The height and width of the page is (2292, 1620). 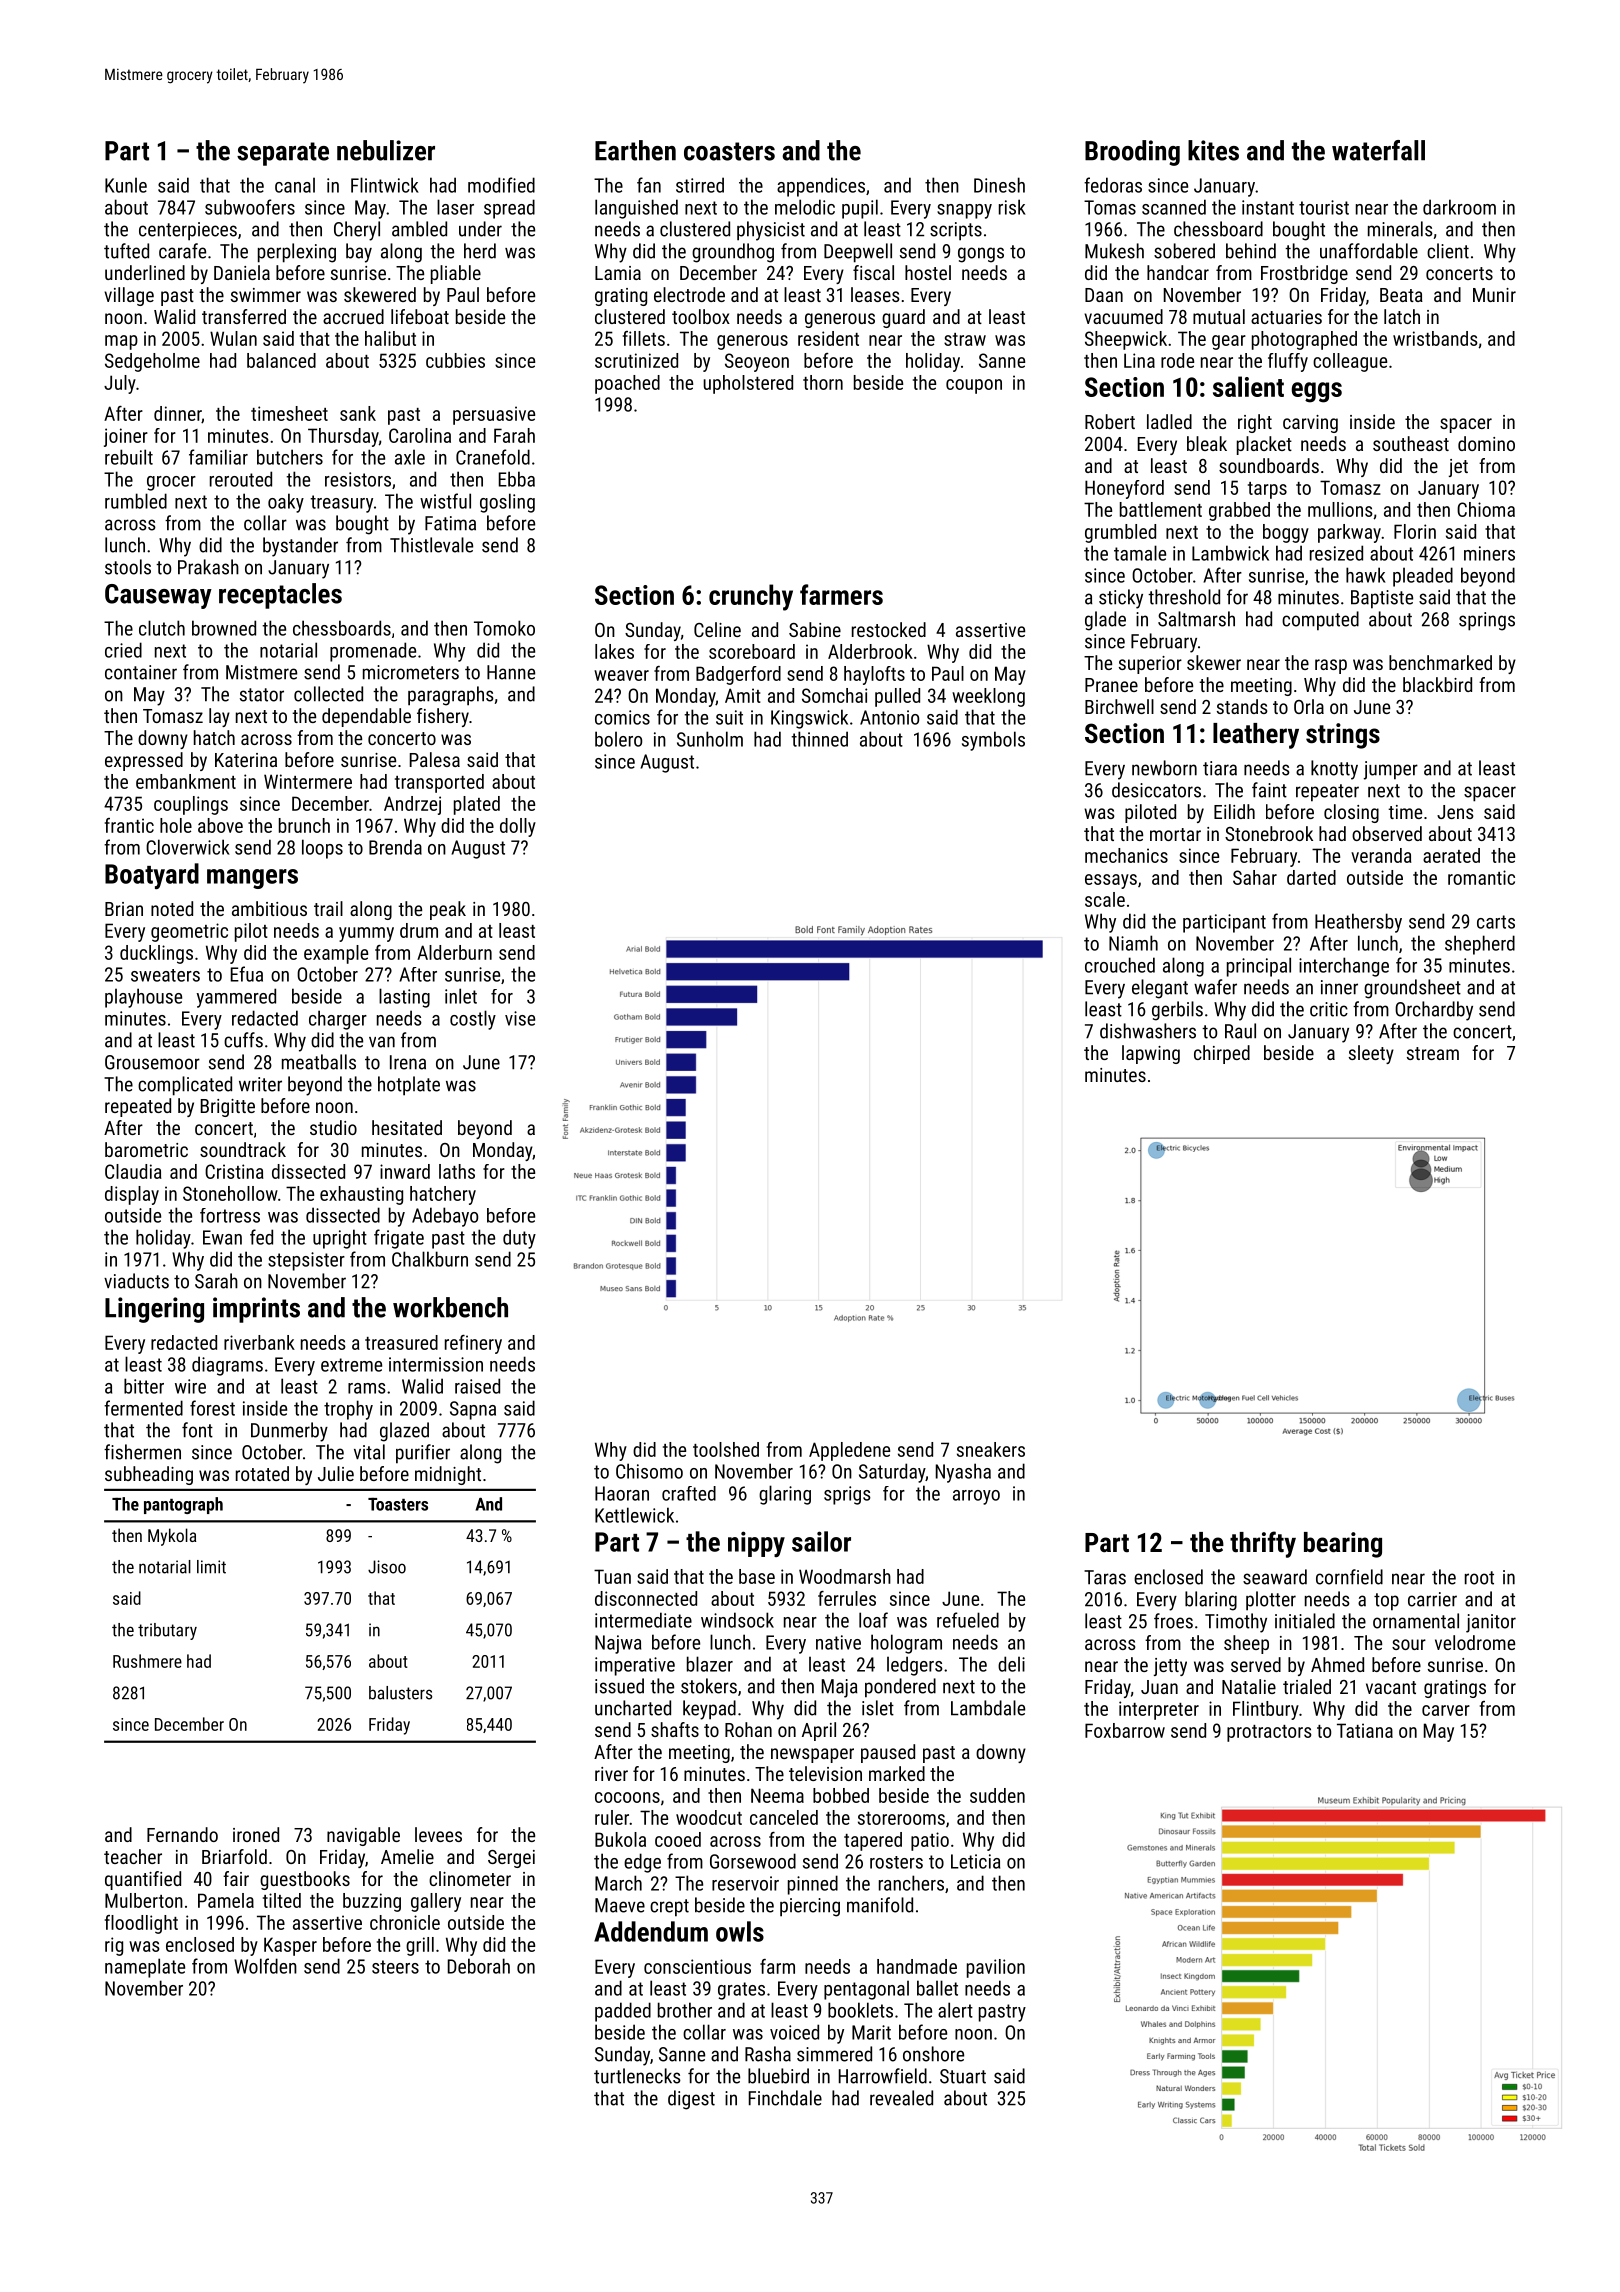 What do you see at coordinates (289, 1432) in the page?
I see `Dunmerby` at bounding box center [289, 1432].
